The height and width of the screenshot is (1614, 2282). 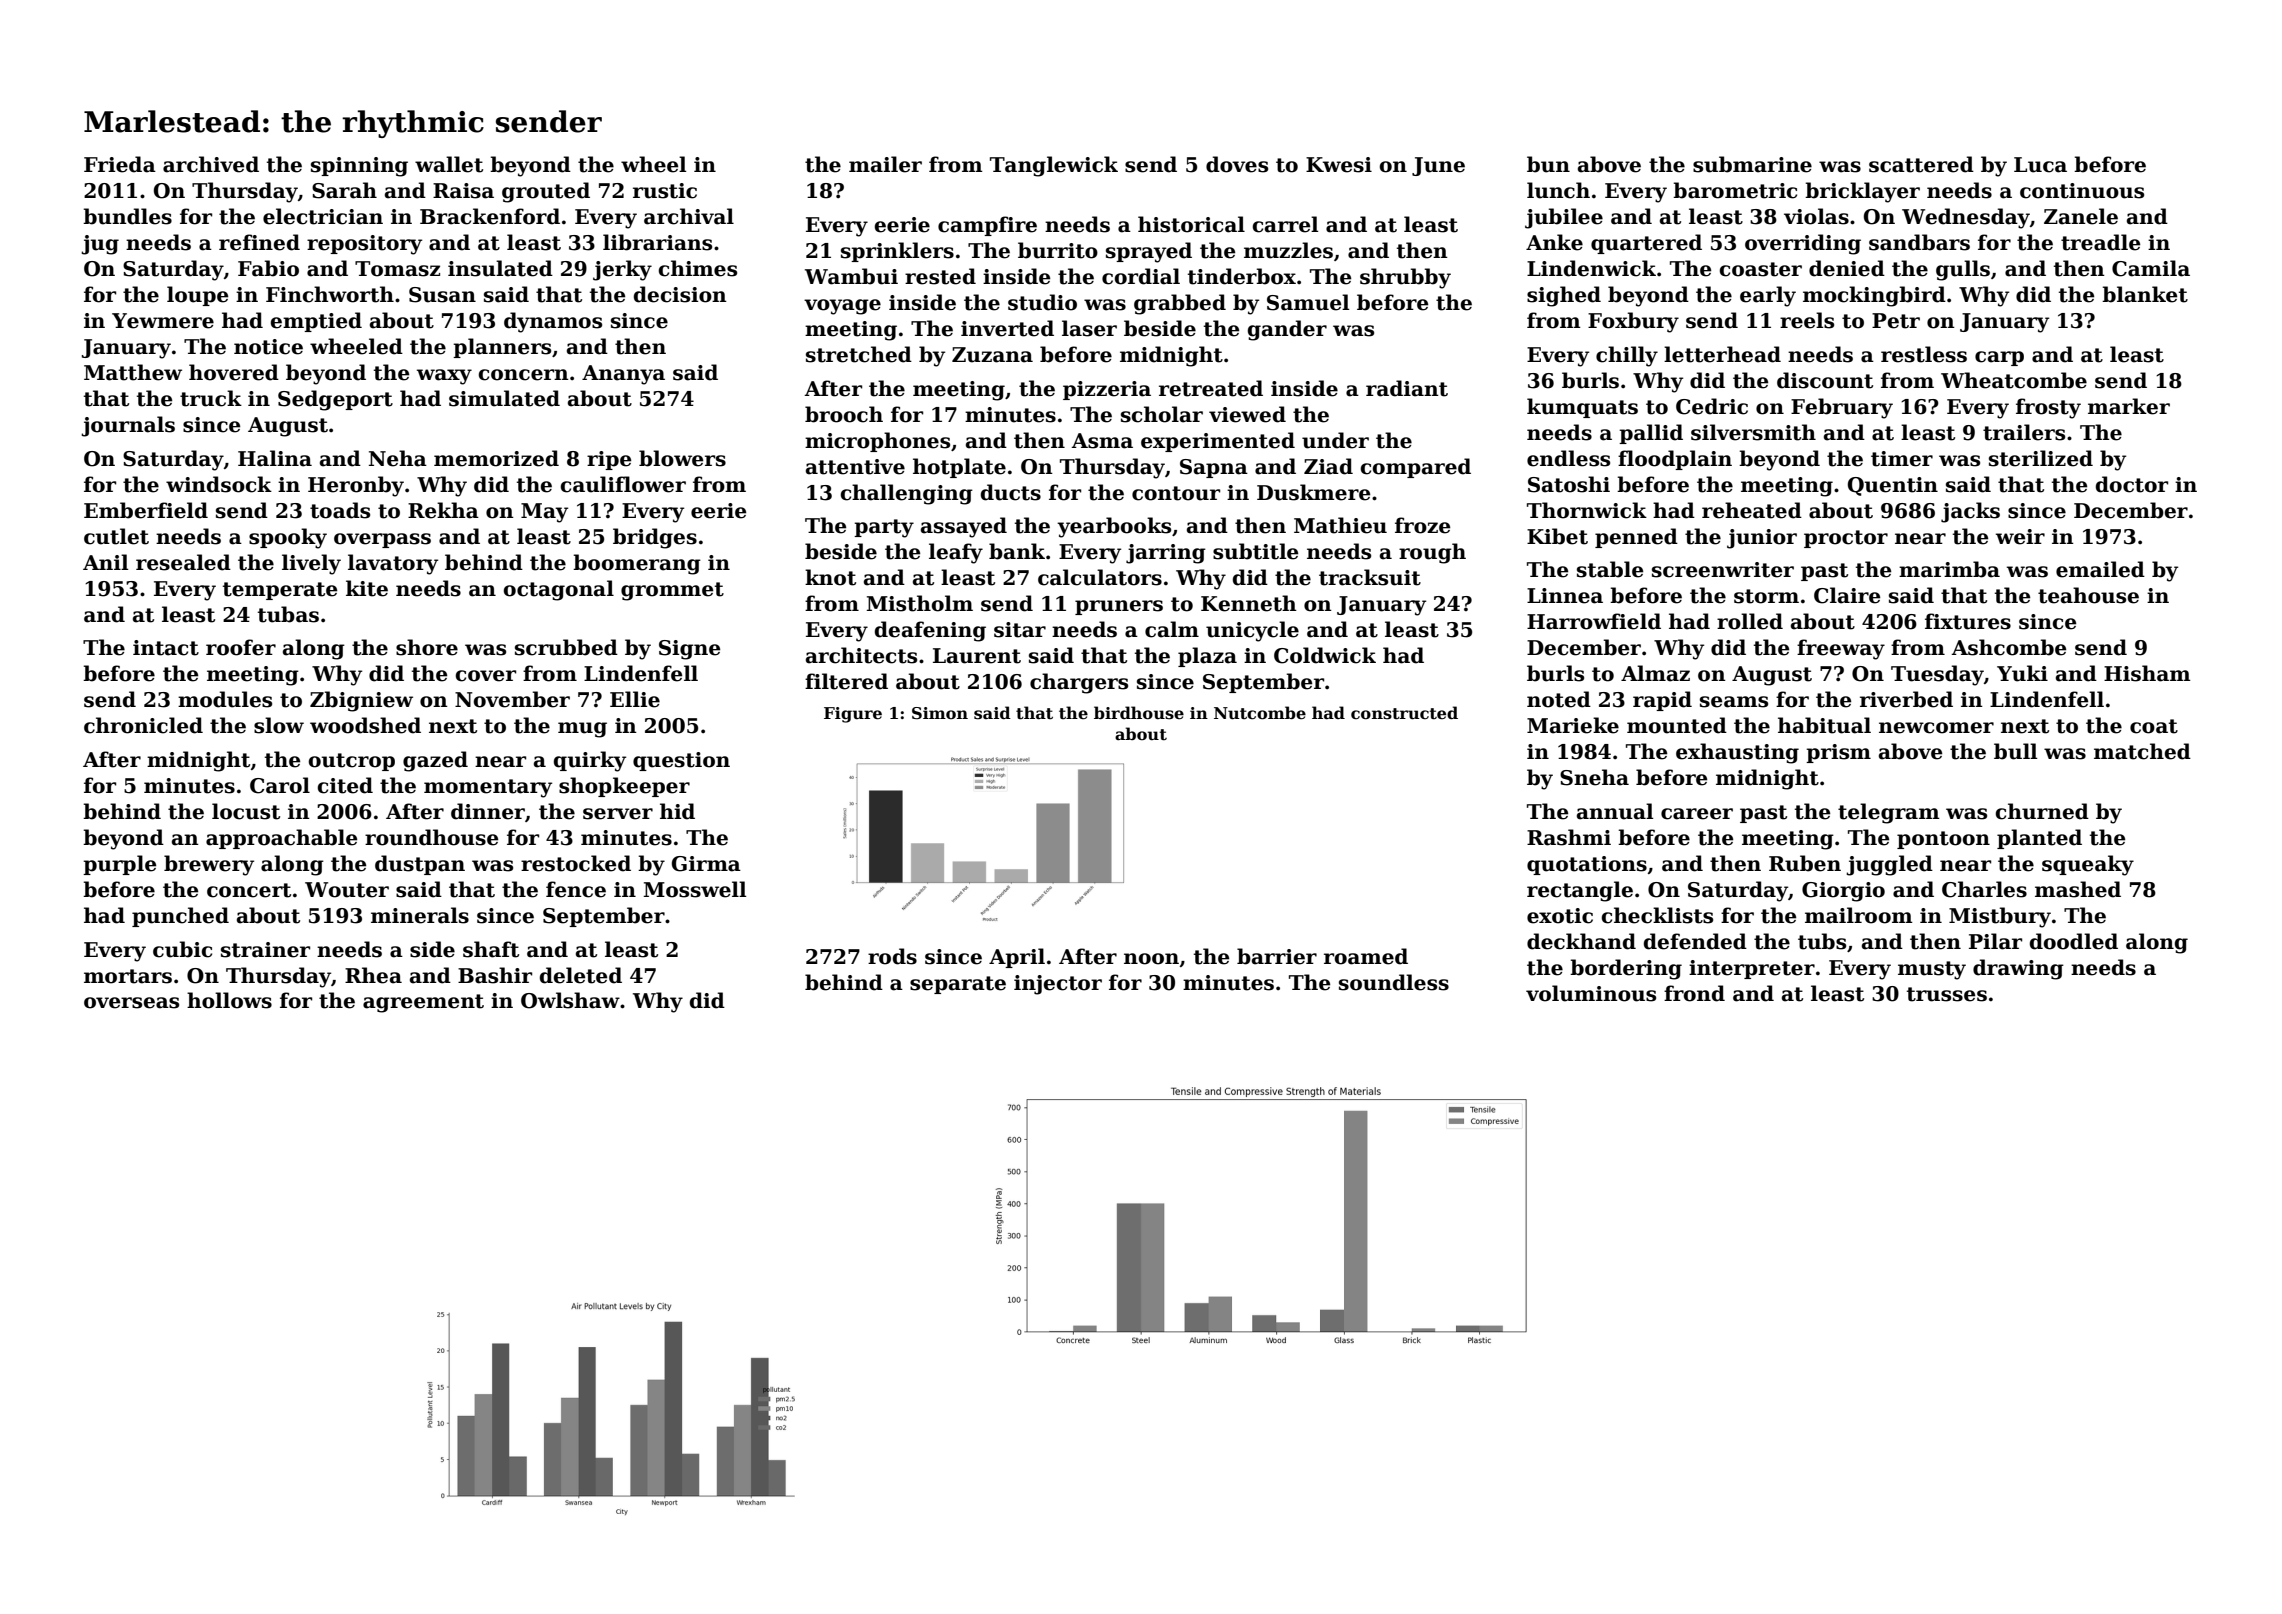 What do you see at coordinates (1753, 432) in the screenshot?
I see `silversmith` at bounding box center [1753, 432].
